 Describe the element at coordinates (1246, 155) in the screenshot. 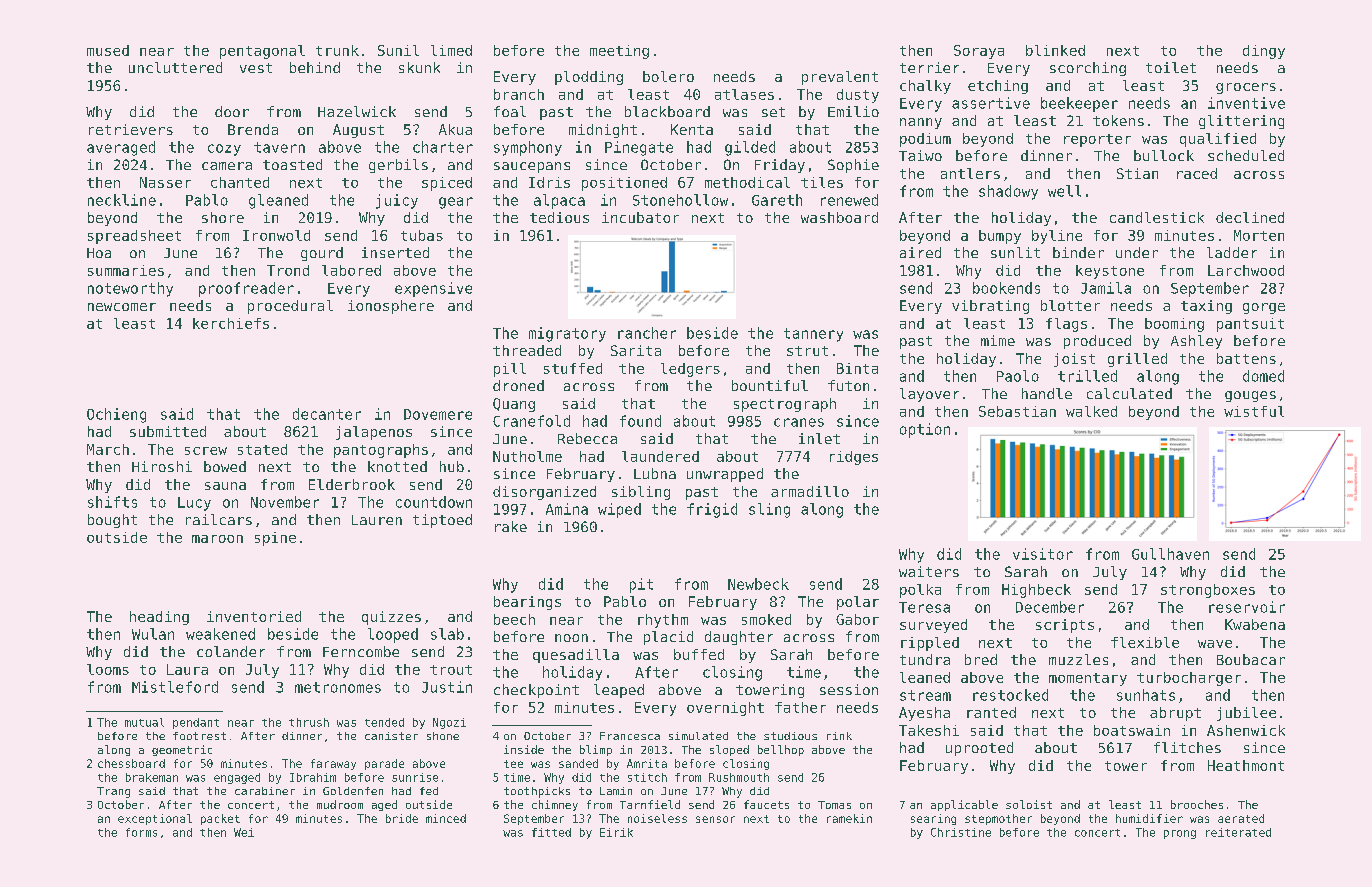

I see `scheduled` at that location.
